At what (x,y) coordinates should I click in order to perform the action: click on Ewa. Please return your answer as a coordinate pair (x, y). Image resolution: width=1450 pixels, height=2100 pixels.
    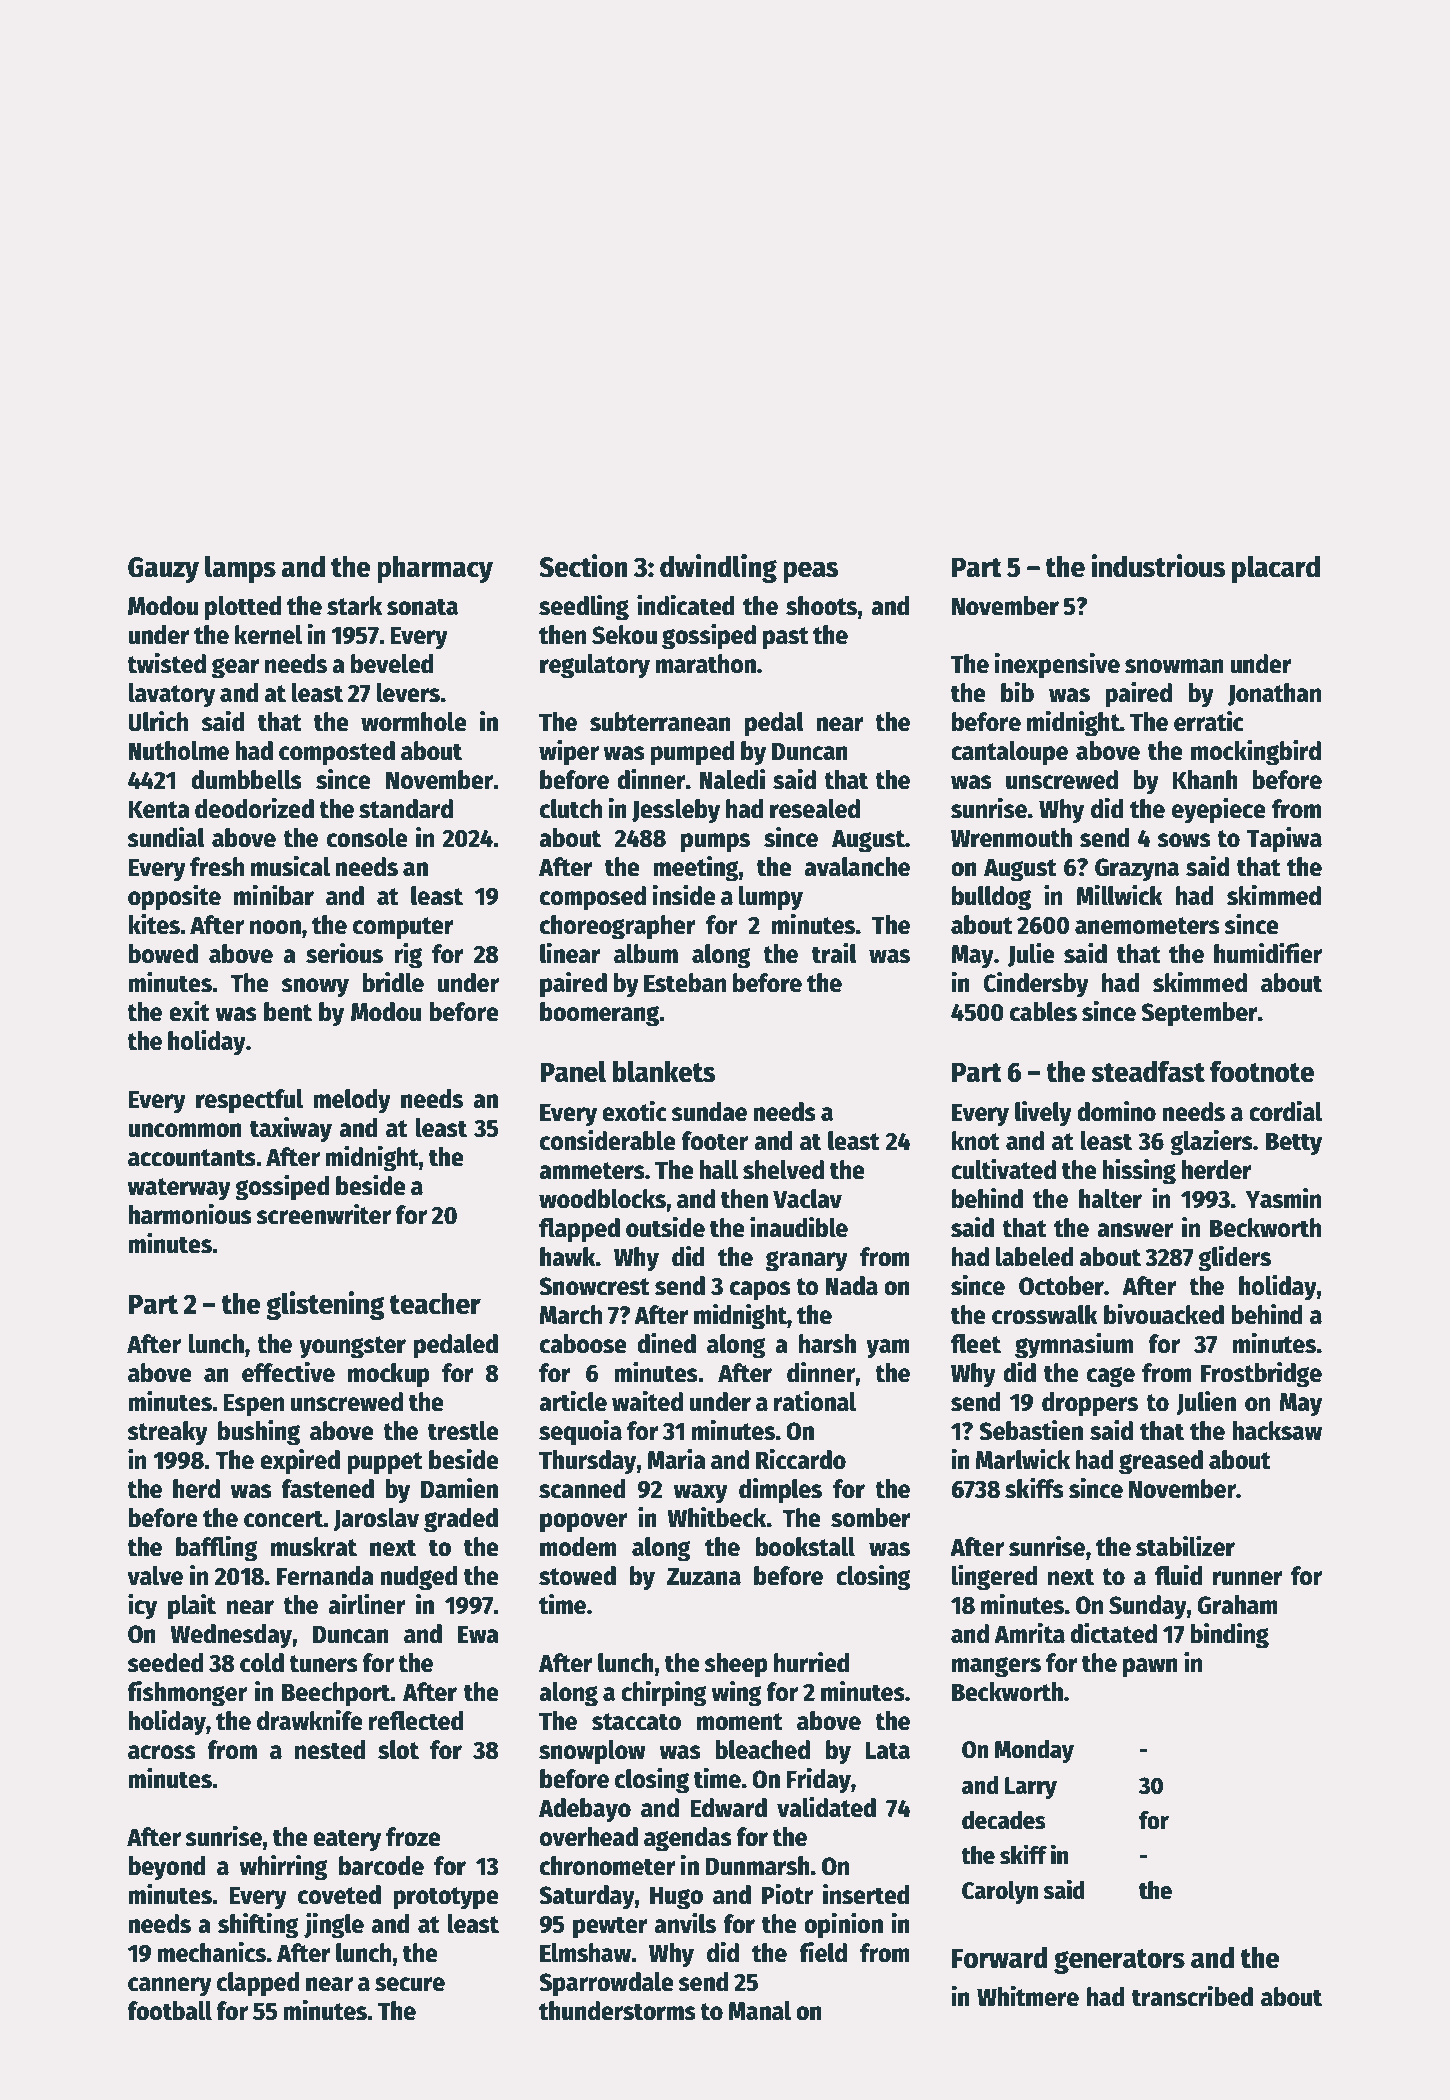
    Looking at the image, I should click on (478, 1635).
